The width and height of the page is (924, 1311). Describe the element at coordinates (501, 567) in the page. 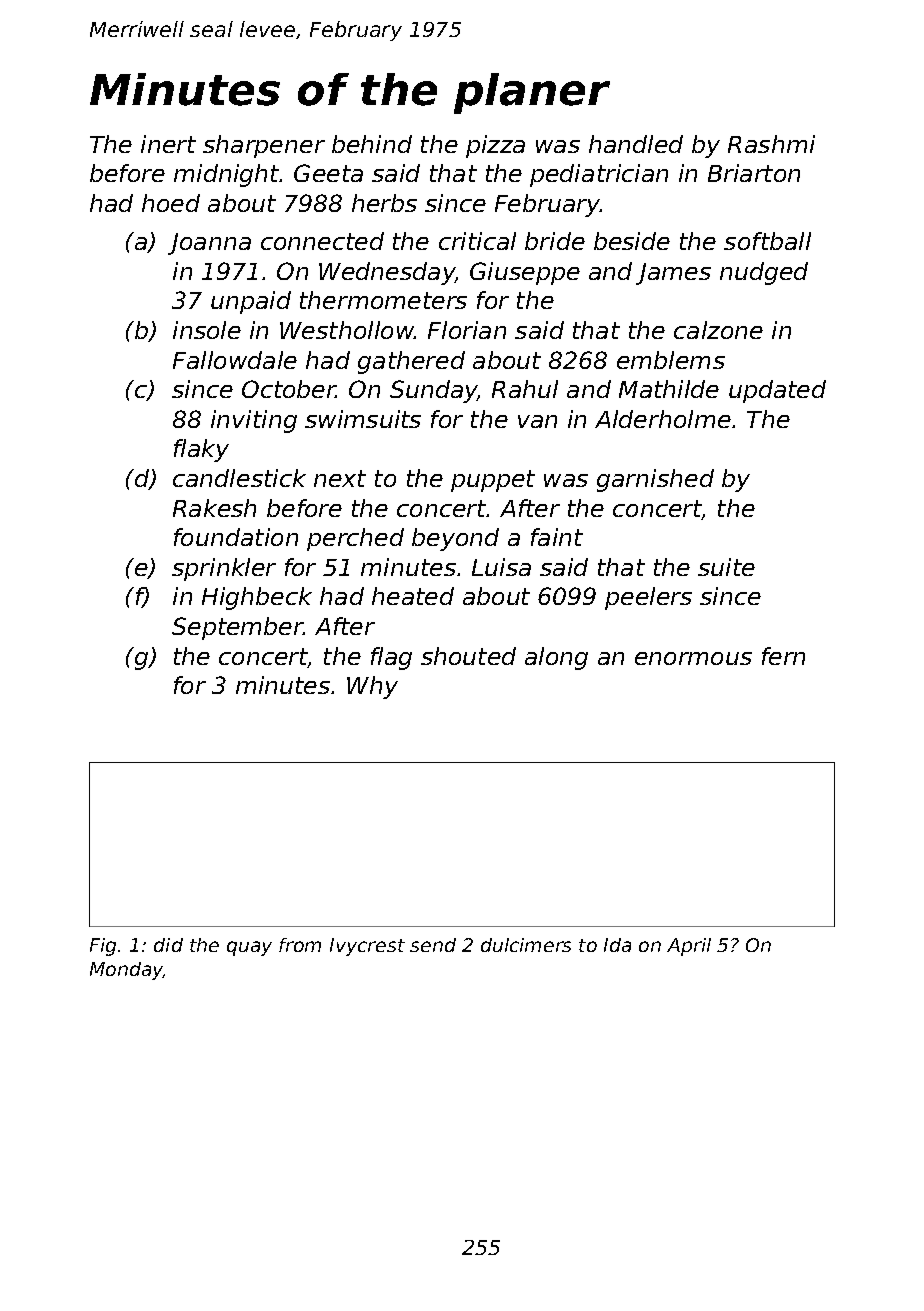

I see `Luisa` at that location.
